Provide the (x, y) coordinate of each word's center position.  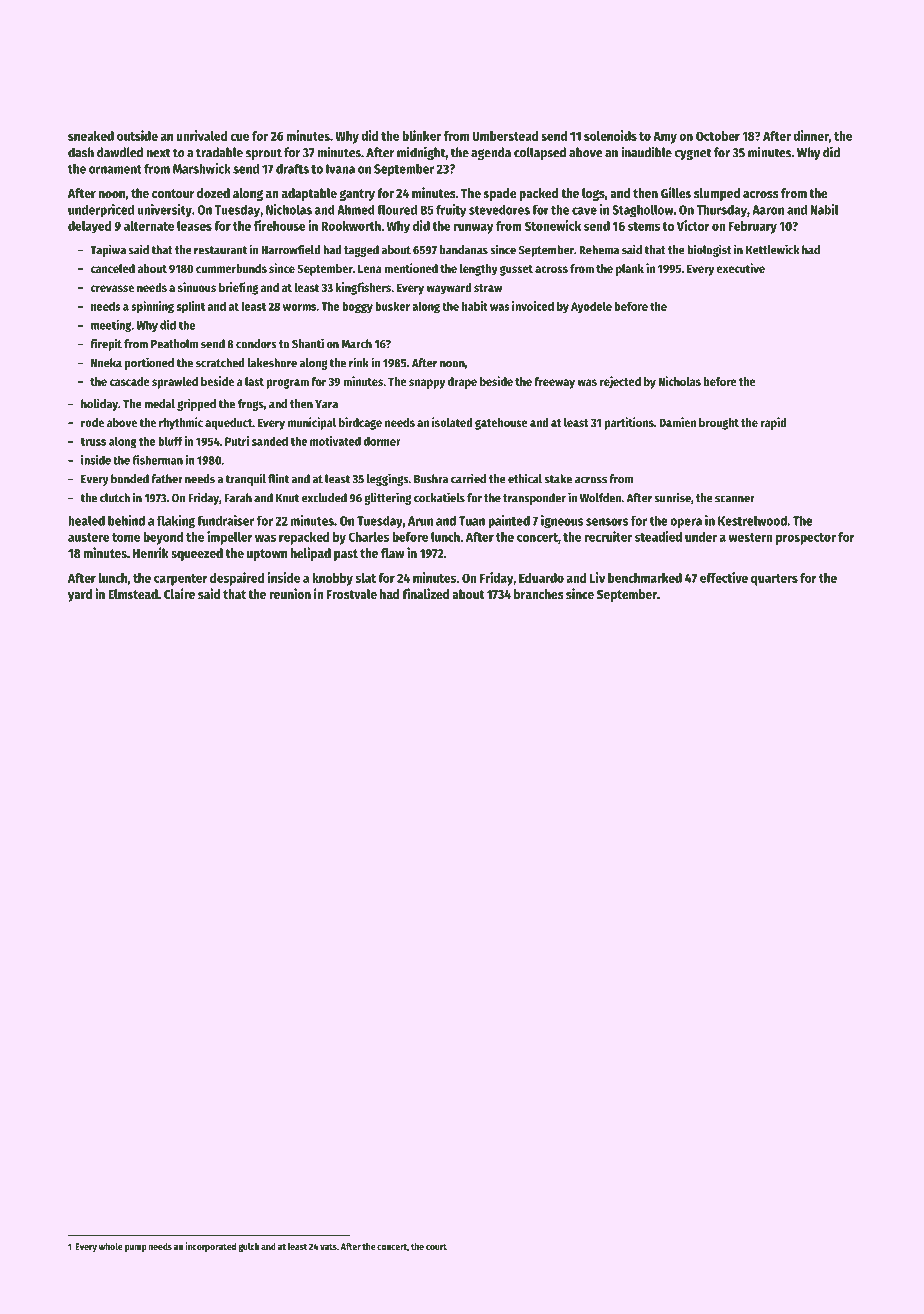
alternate (149, 226)
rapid (774, 423)
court (436, 1247)
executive (741, 268)
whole (111, 1246)
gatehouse (501, 424)
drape (462, 383)
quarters (774, 580)
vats (328, 1247)
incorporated (210, 1247)
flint (278, 478)
